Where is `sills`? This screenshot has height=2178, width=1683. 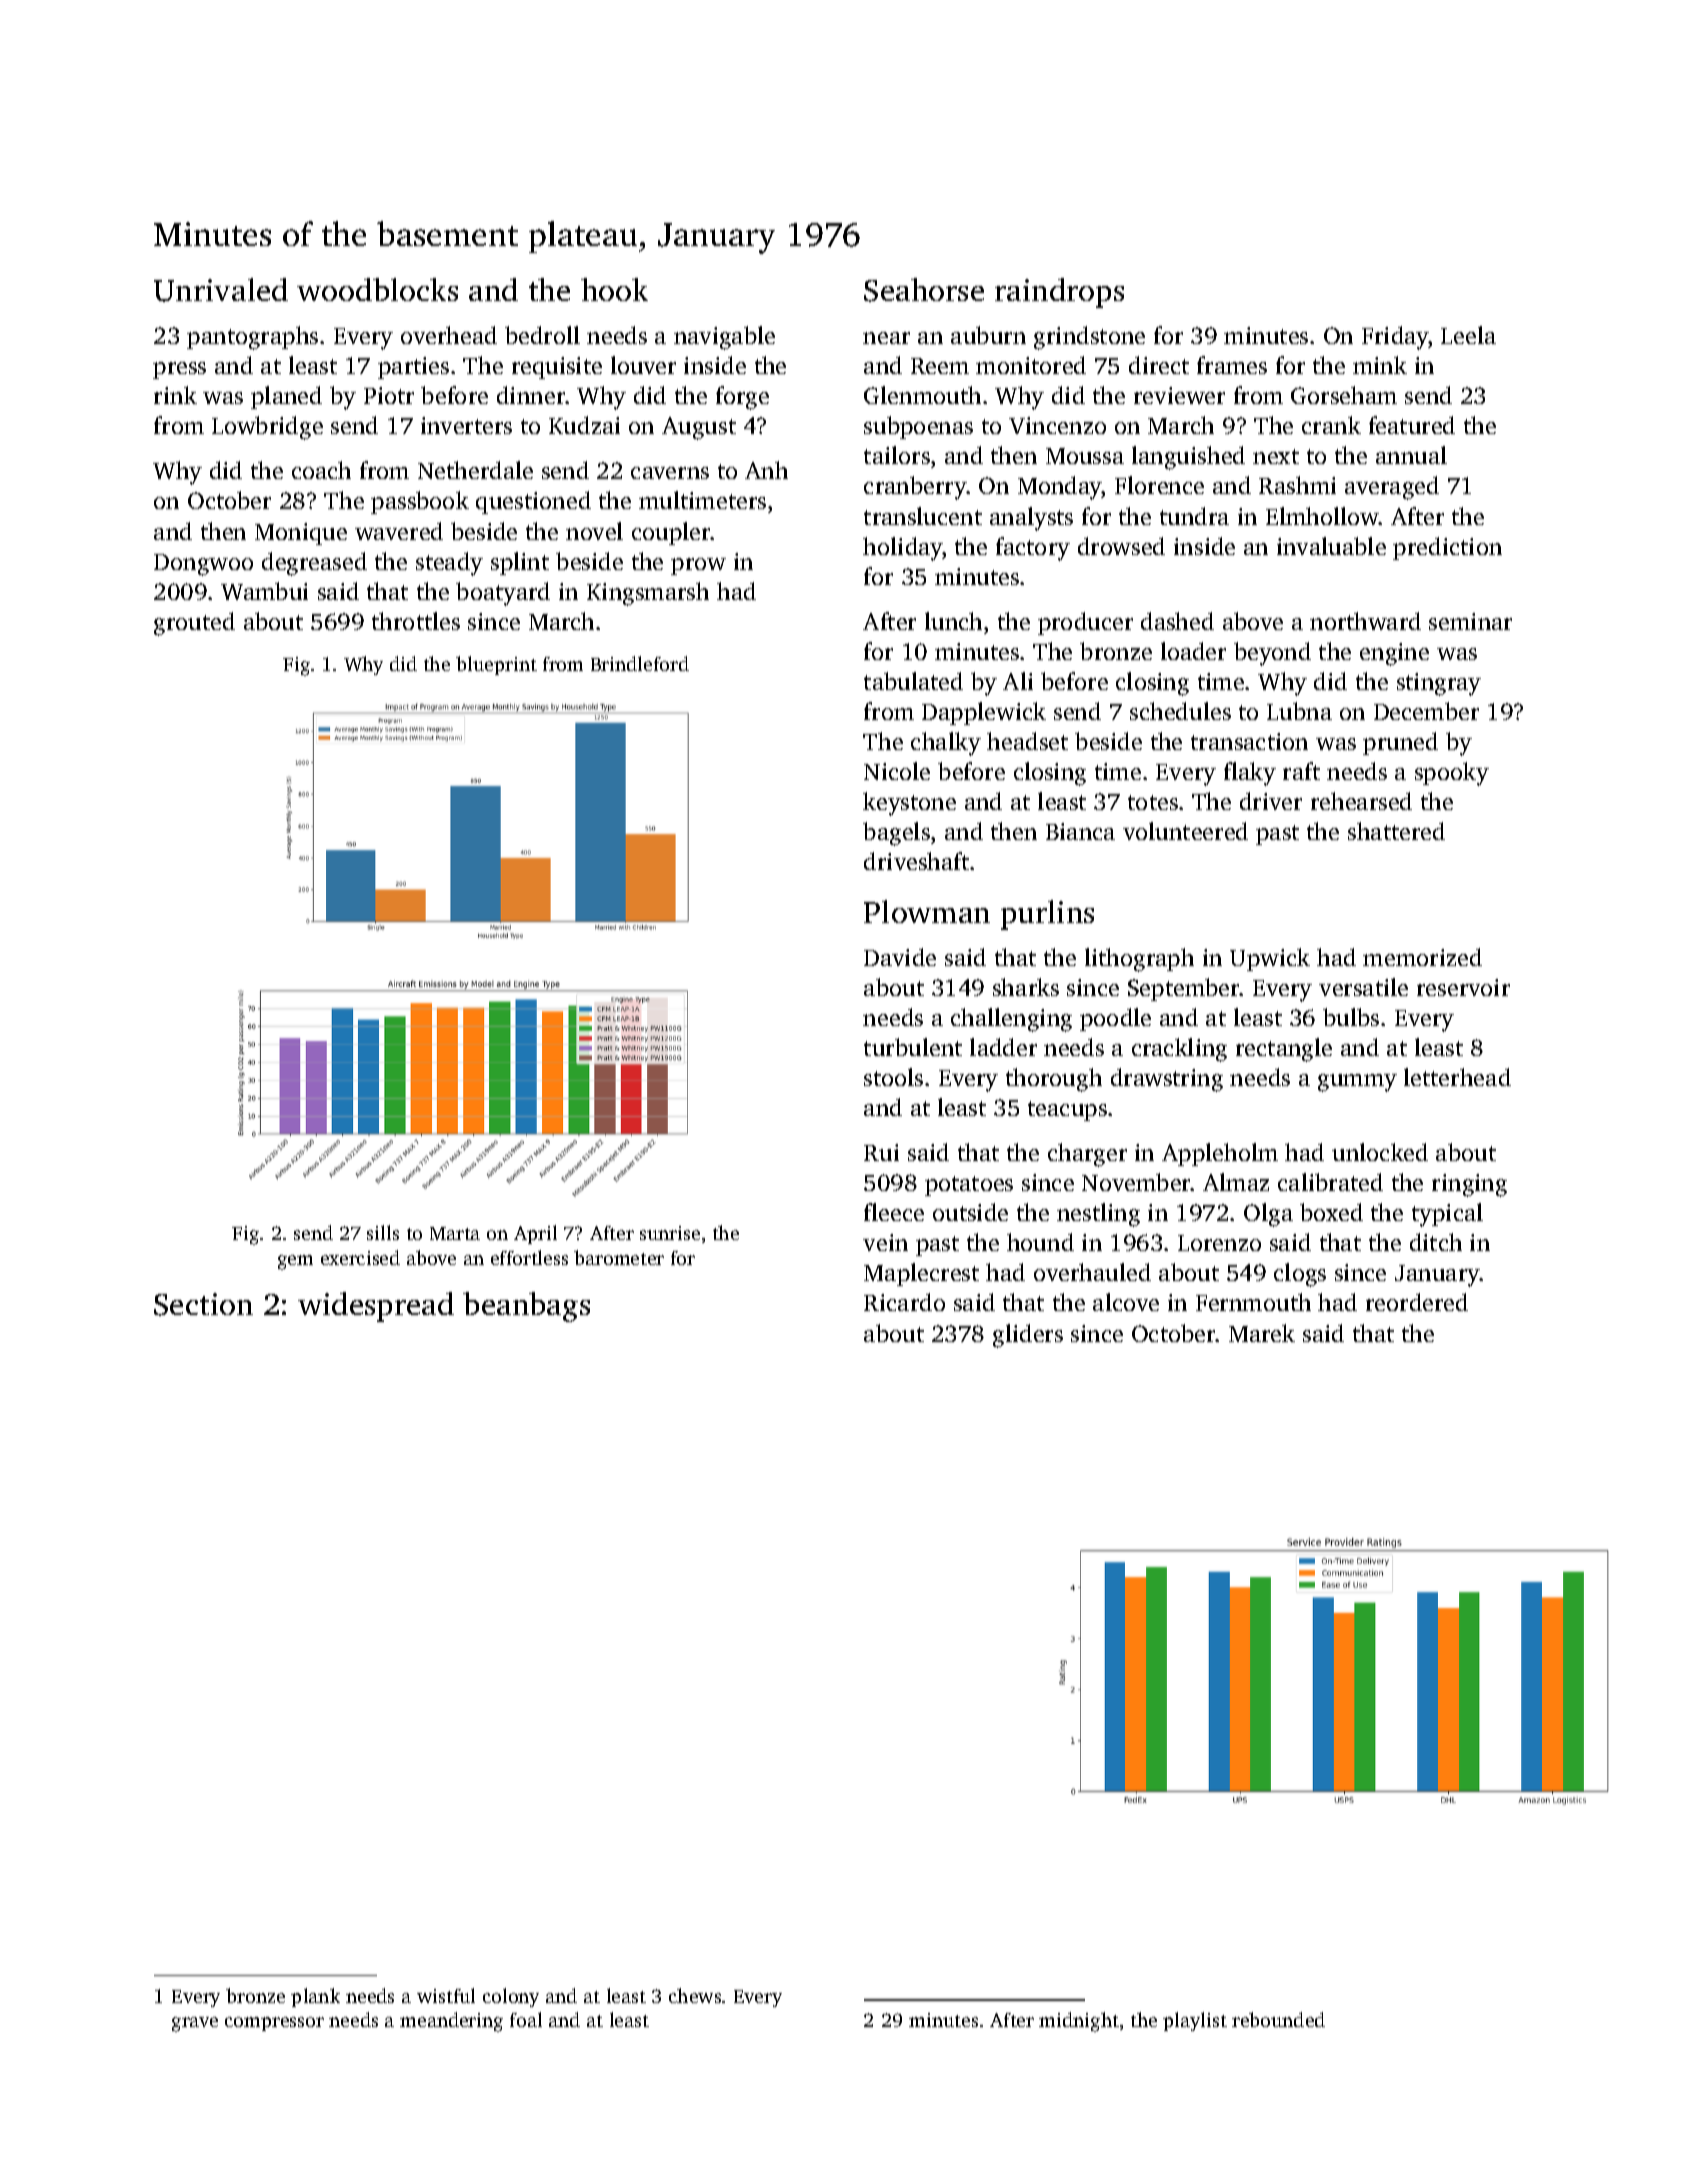
sills is located at coordinates (383, 1232).
